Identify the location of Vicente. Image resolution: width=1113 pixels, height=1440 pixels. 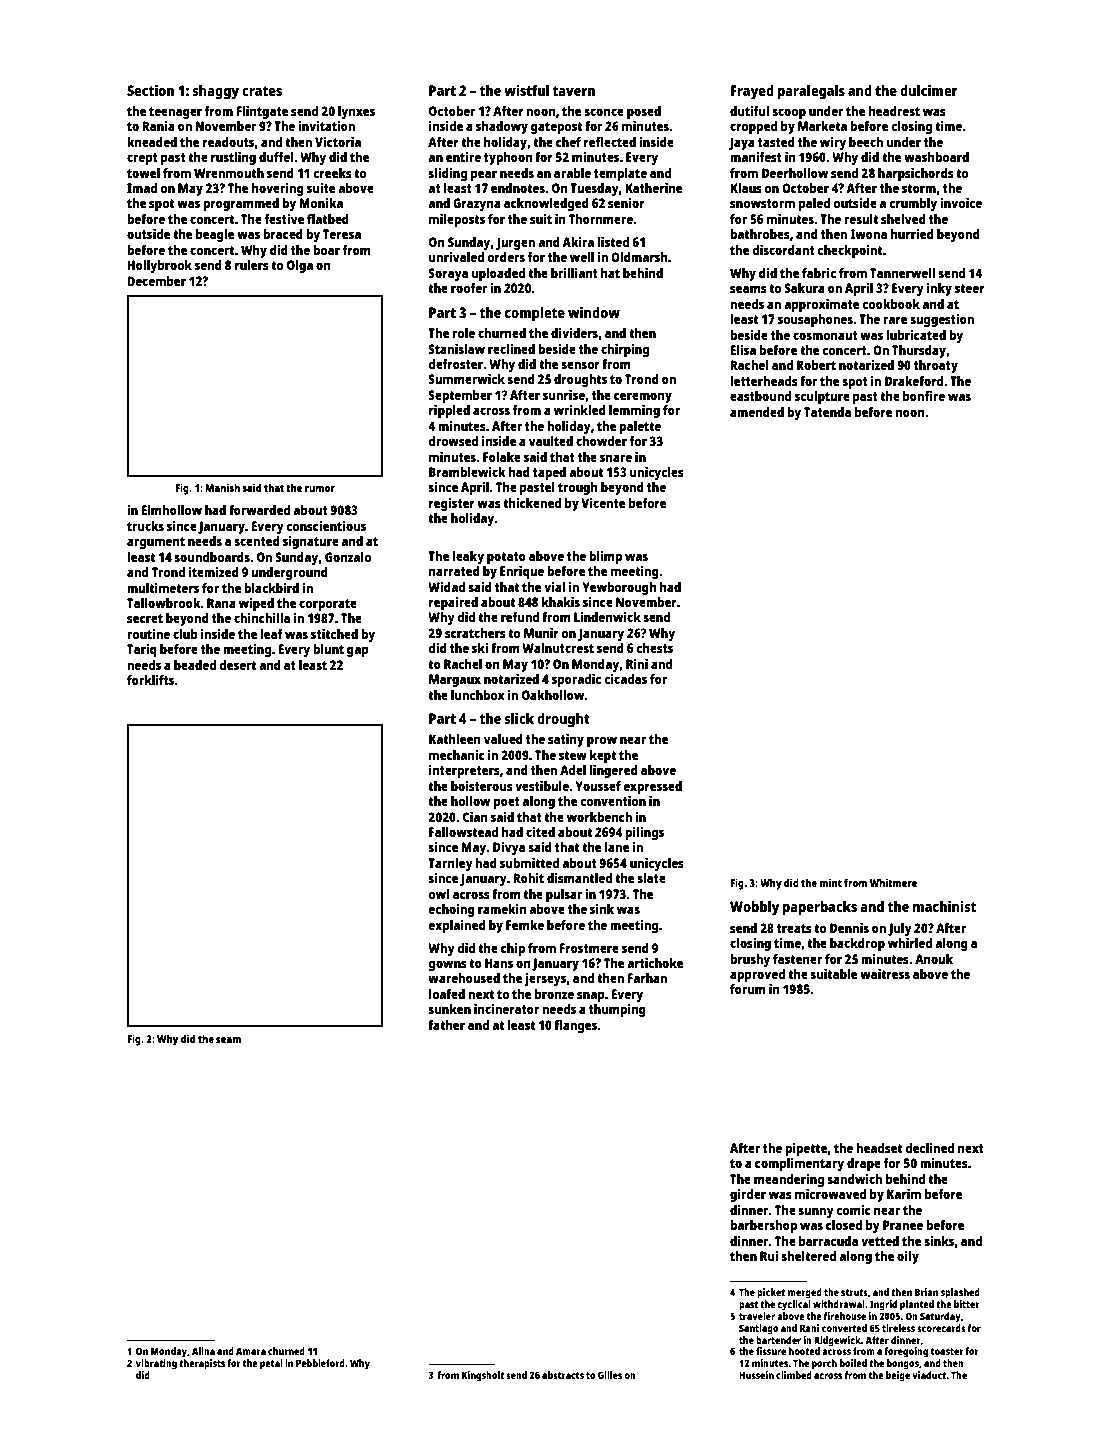
(603, 503).
